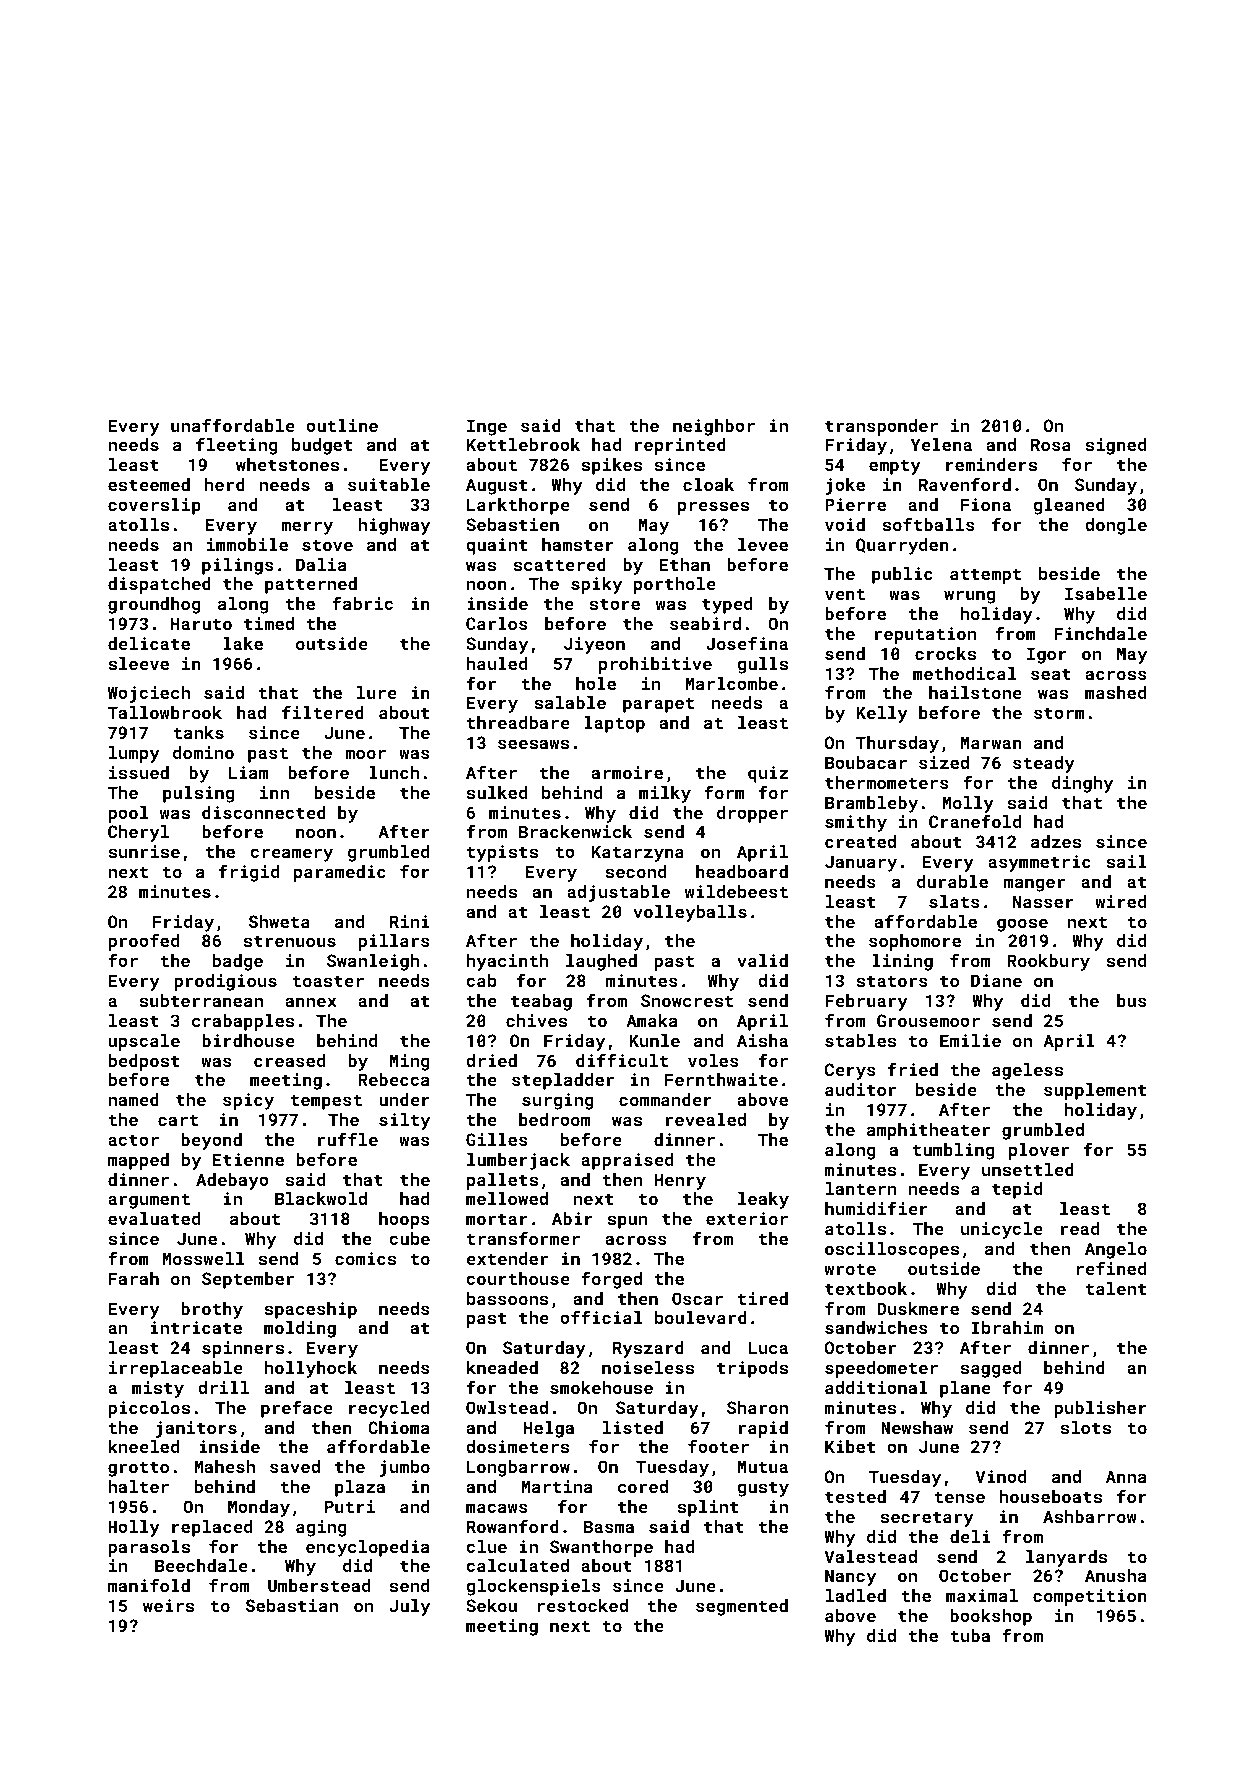  What do you see at coordinates (507, 1298) in the page?
I see `bassoons` at bounding box center [507, 1298].
